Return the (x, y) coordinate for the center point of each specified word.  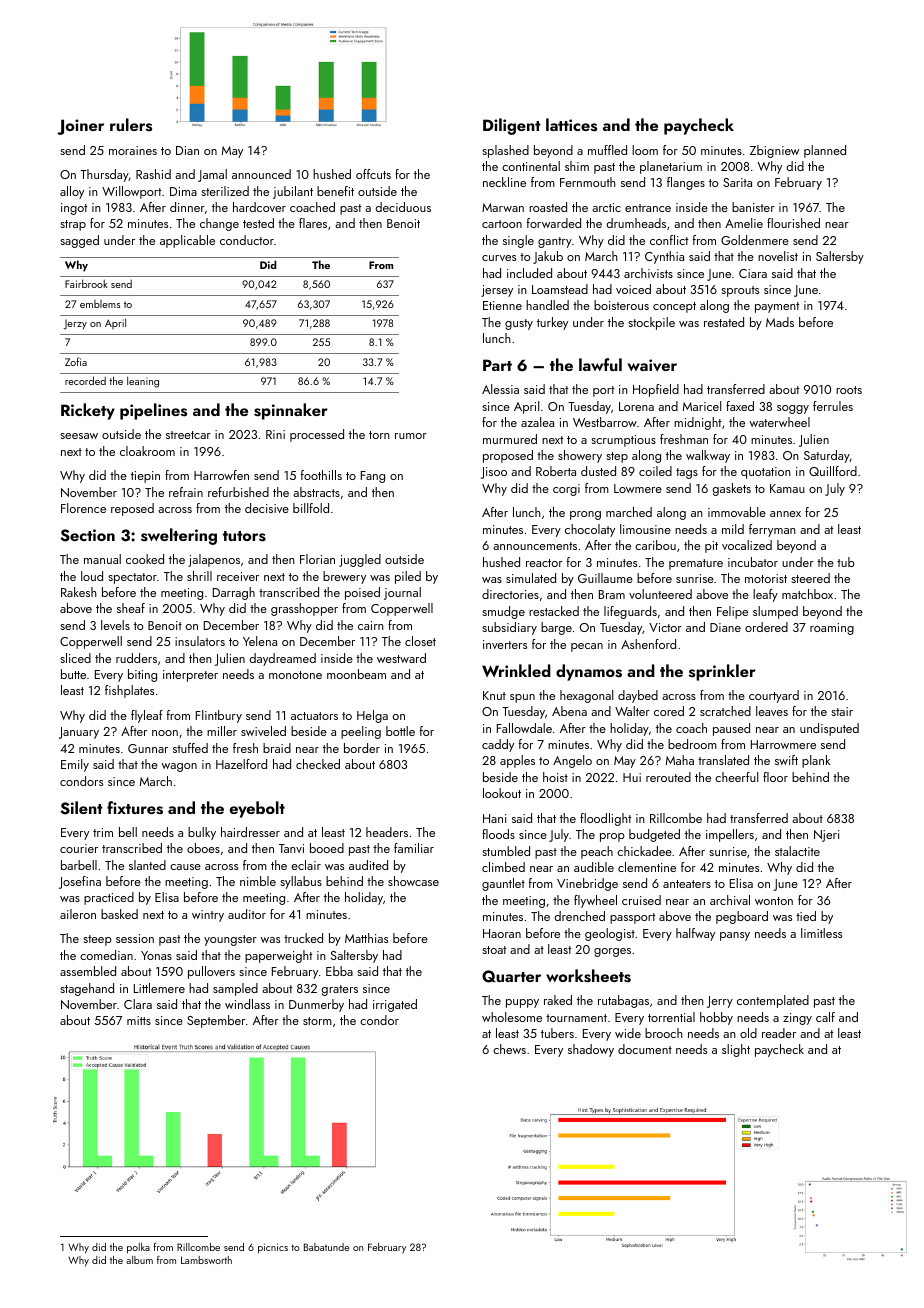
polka (138, 1248)
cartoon (502, 224)
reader (779, 1033)
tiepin (145, 477)
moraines (133, 150)
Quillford (833, 471)
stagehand (87, 989)
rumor (411, 436)
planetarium (671, 167)
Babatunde (326, 1247)
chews (509, 1049)
